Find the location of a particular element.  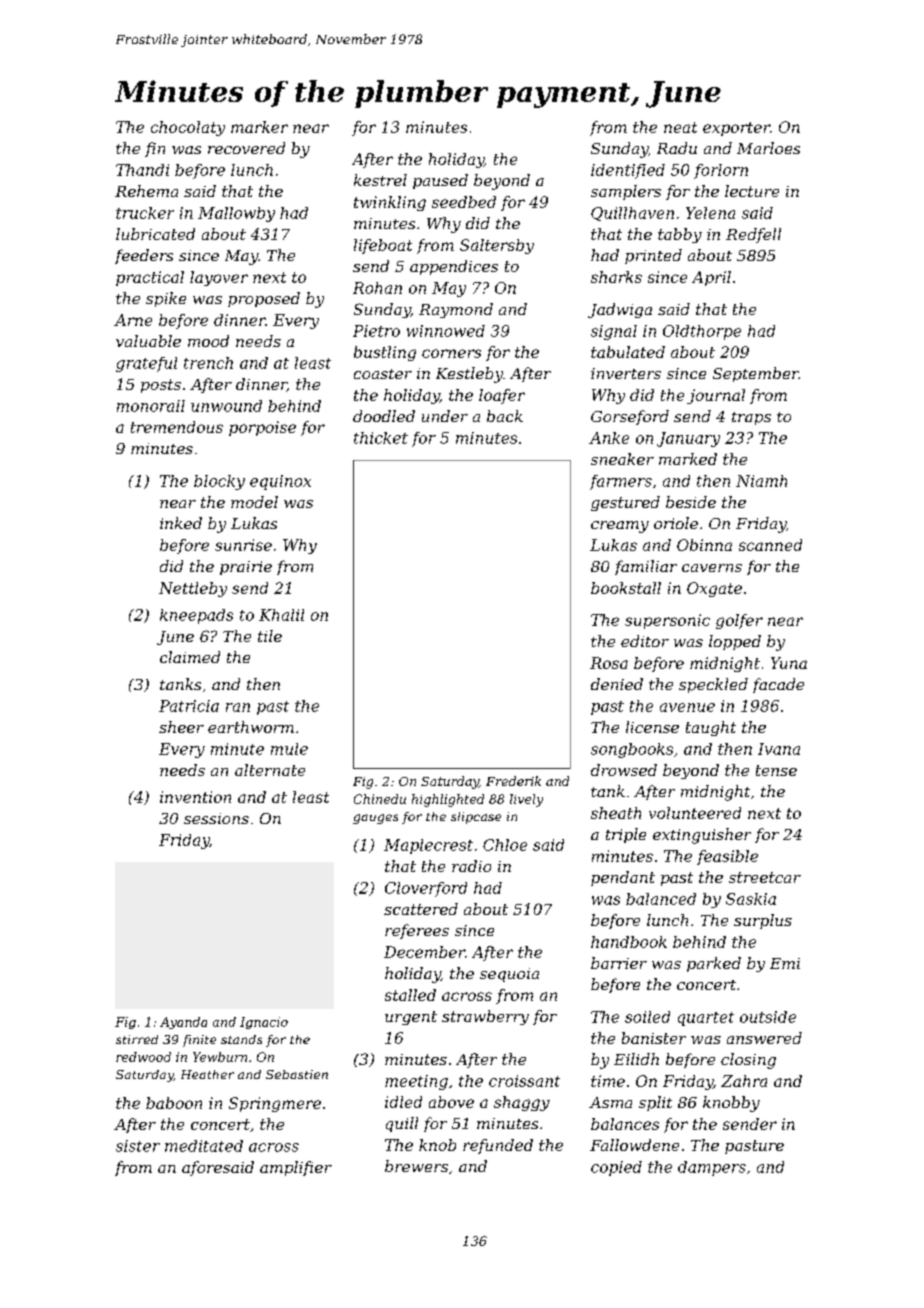

copied is located at coordinates (616, 1168).
